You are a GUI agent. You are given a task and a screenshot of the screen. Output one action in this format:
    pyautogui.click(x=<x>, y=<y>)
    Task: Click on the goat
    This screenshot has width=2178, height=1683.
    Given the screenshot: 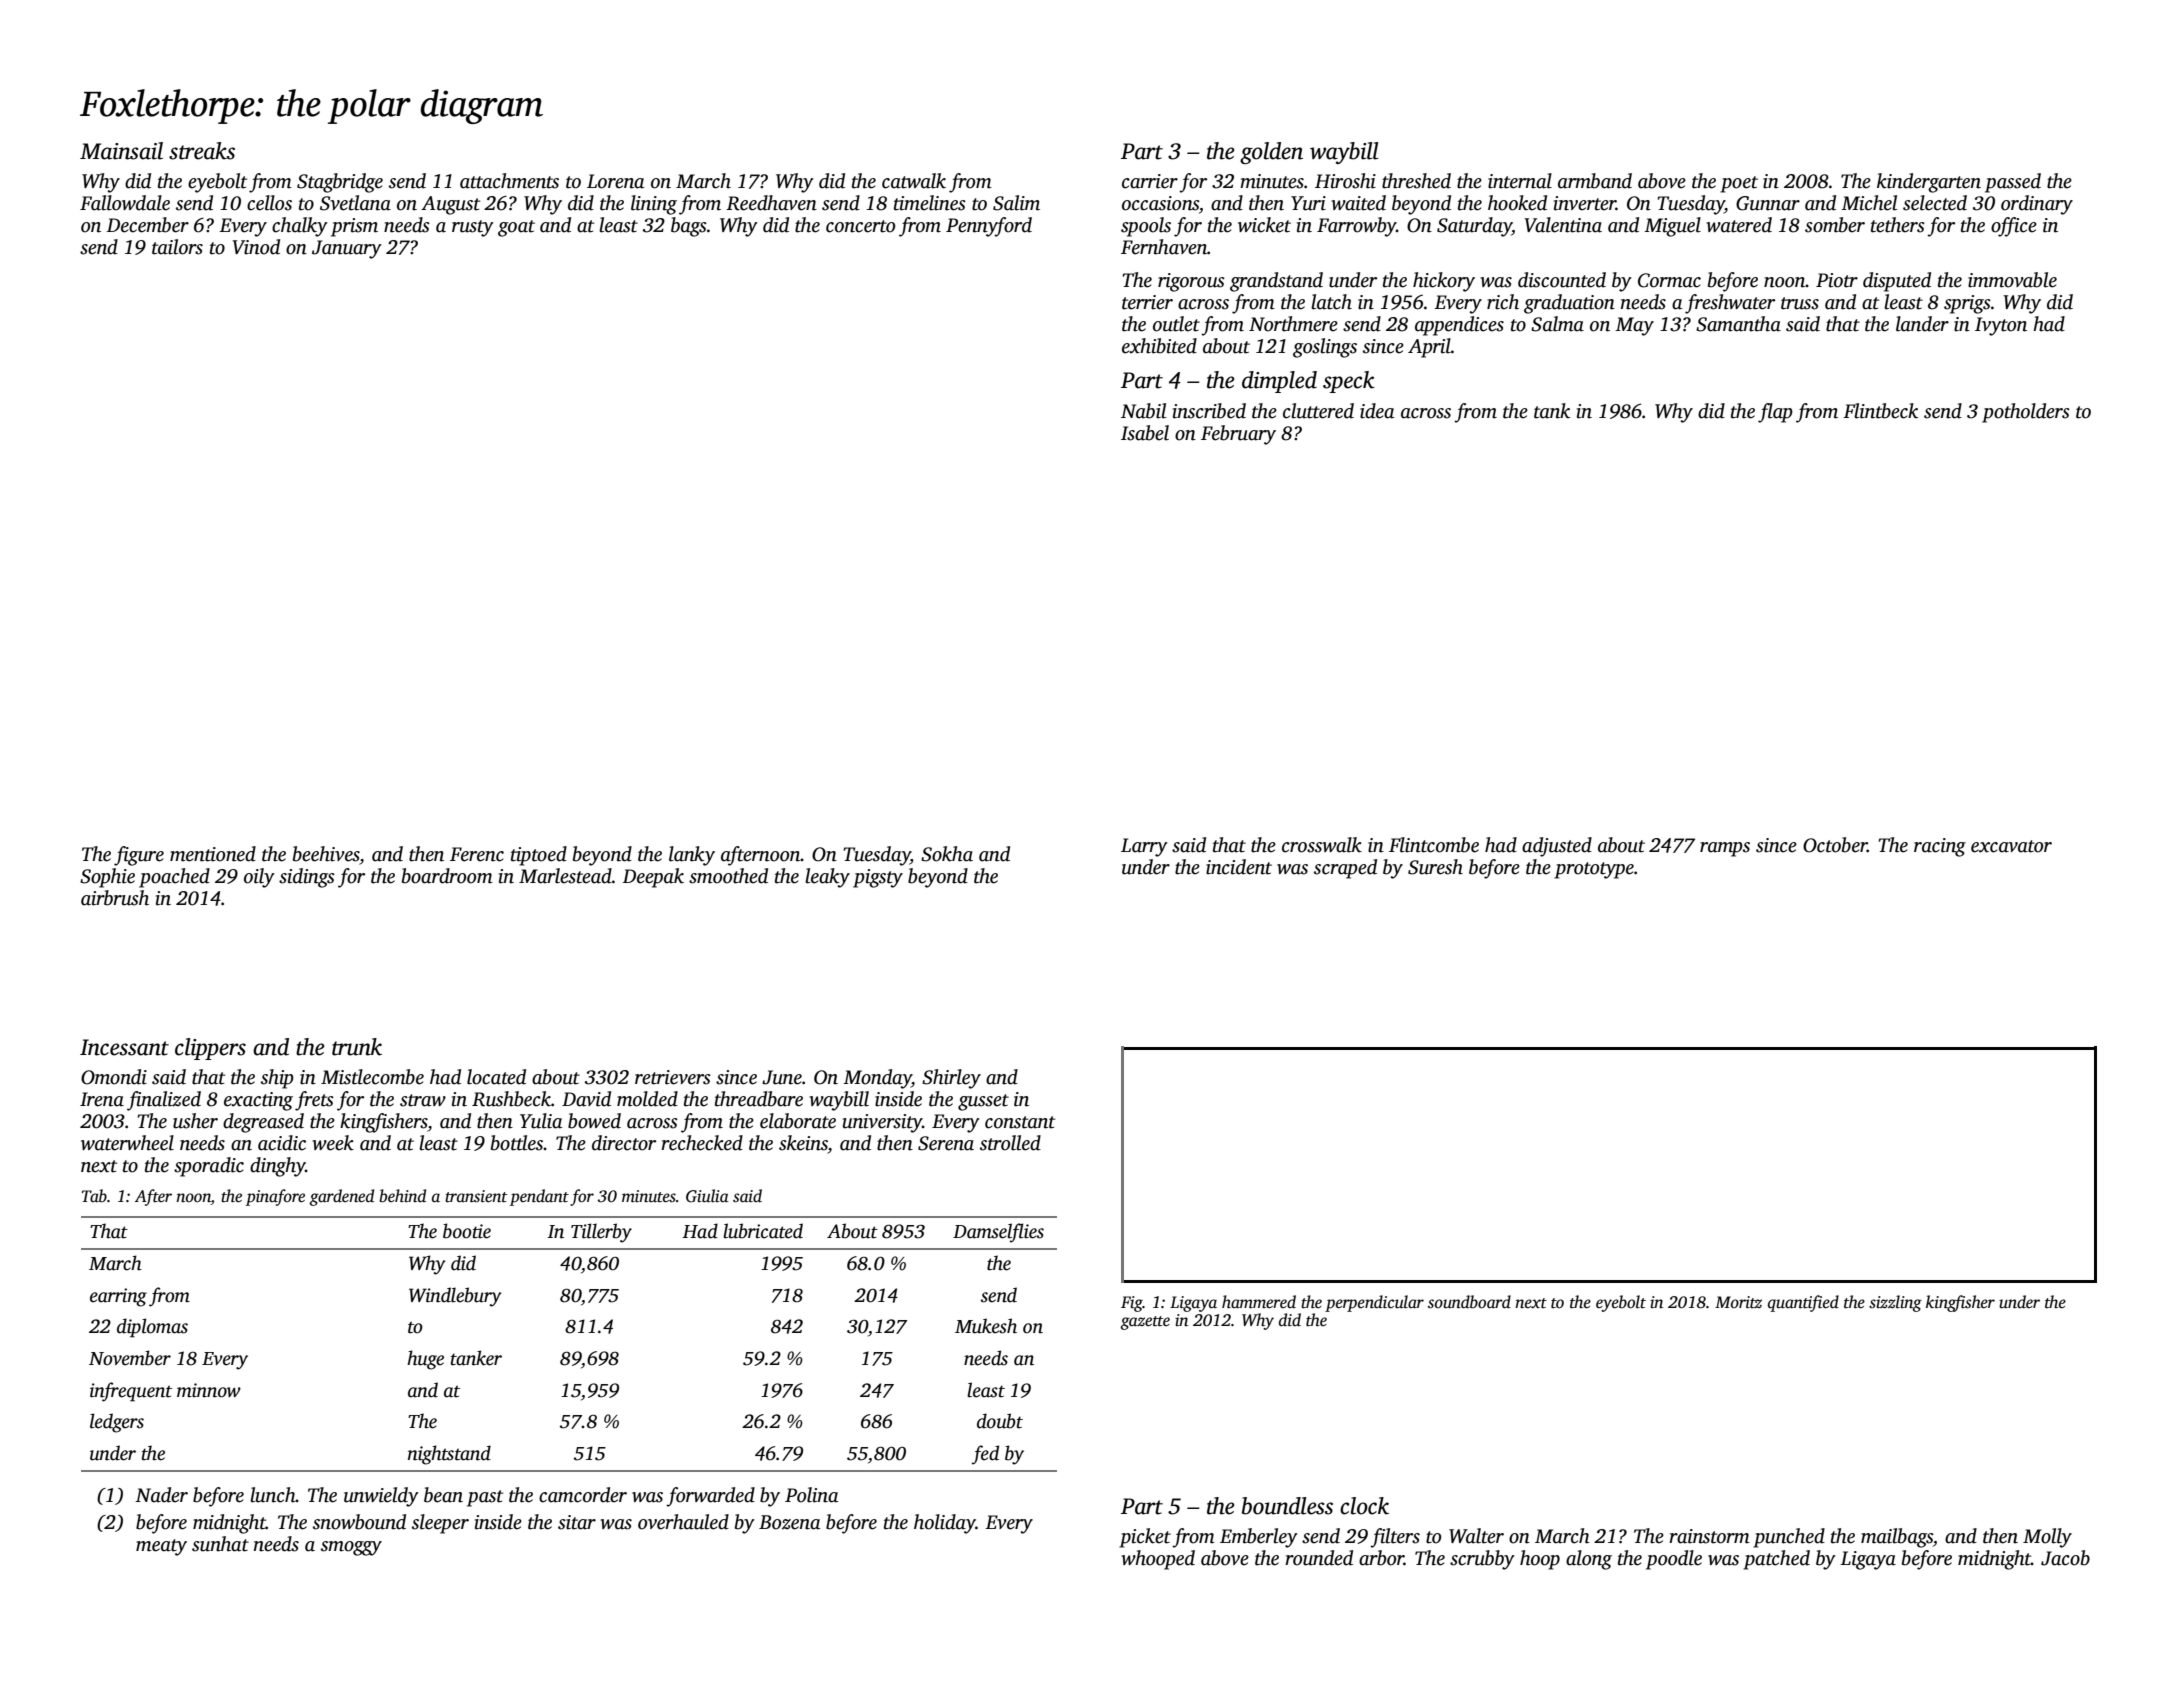 What is the action you would take?
    pyautogui.click(x=516, y=228)
